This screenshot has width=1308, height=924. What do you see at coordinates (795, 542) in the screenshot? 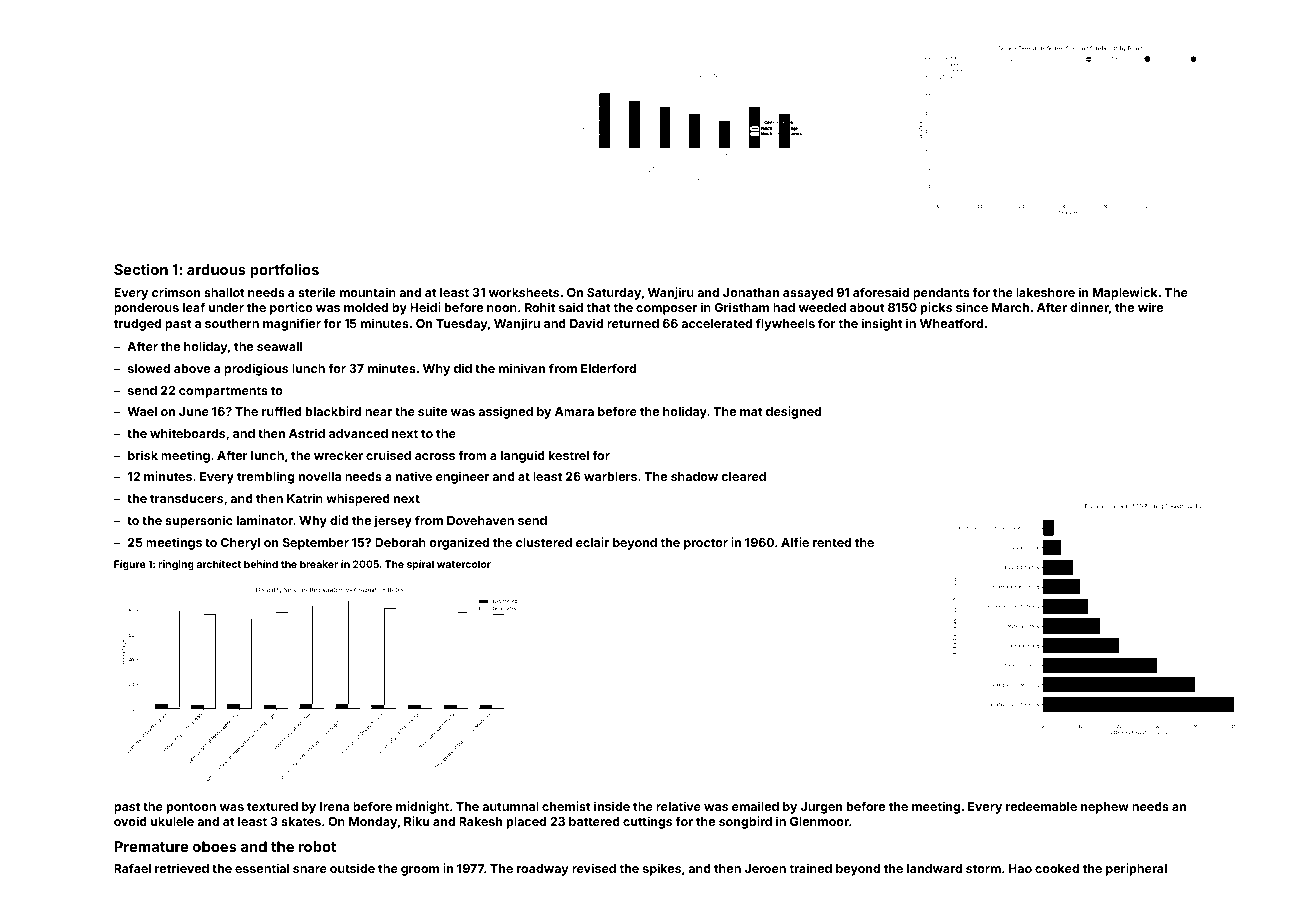
I see `Alfie` at bounding box center [795, 542].
